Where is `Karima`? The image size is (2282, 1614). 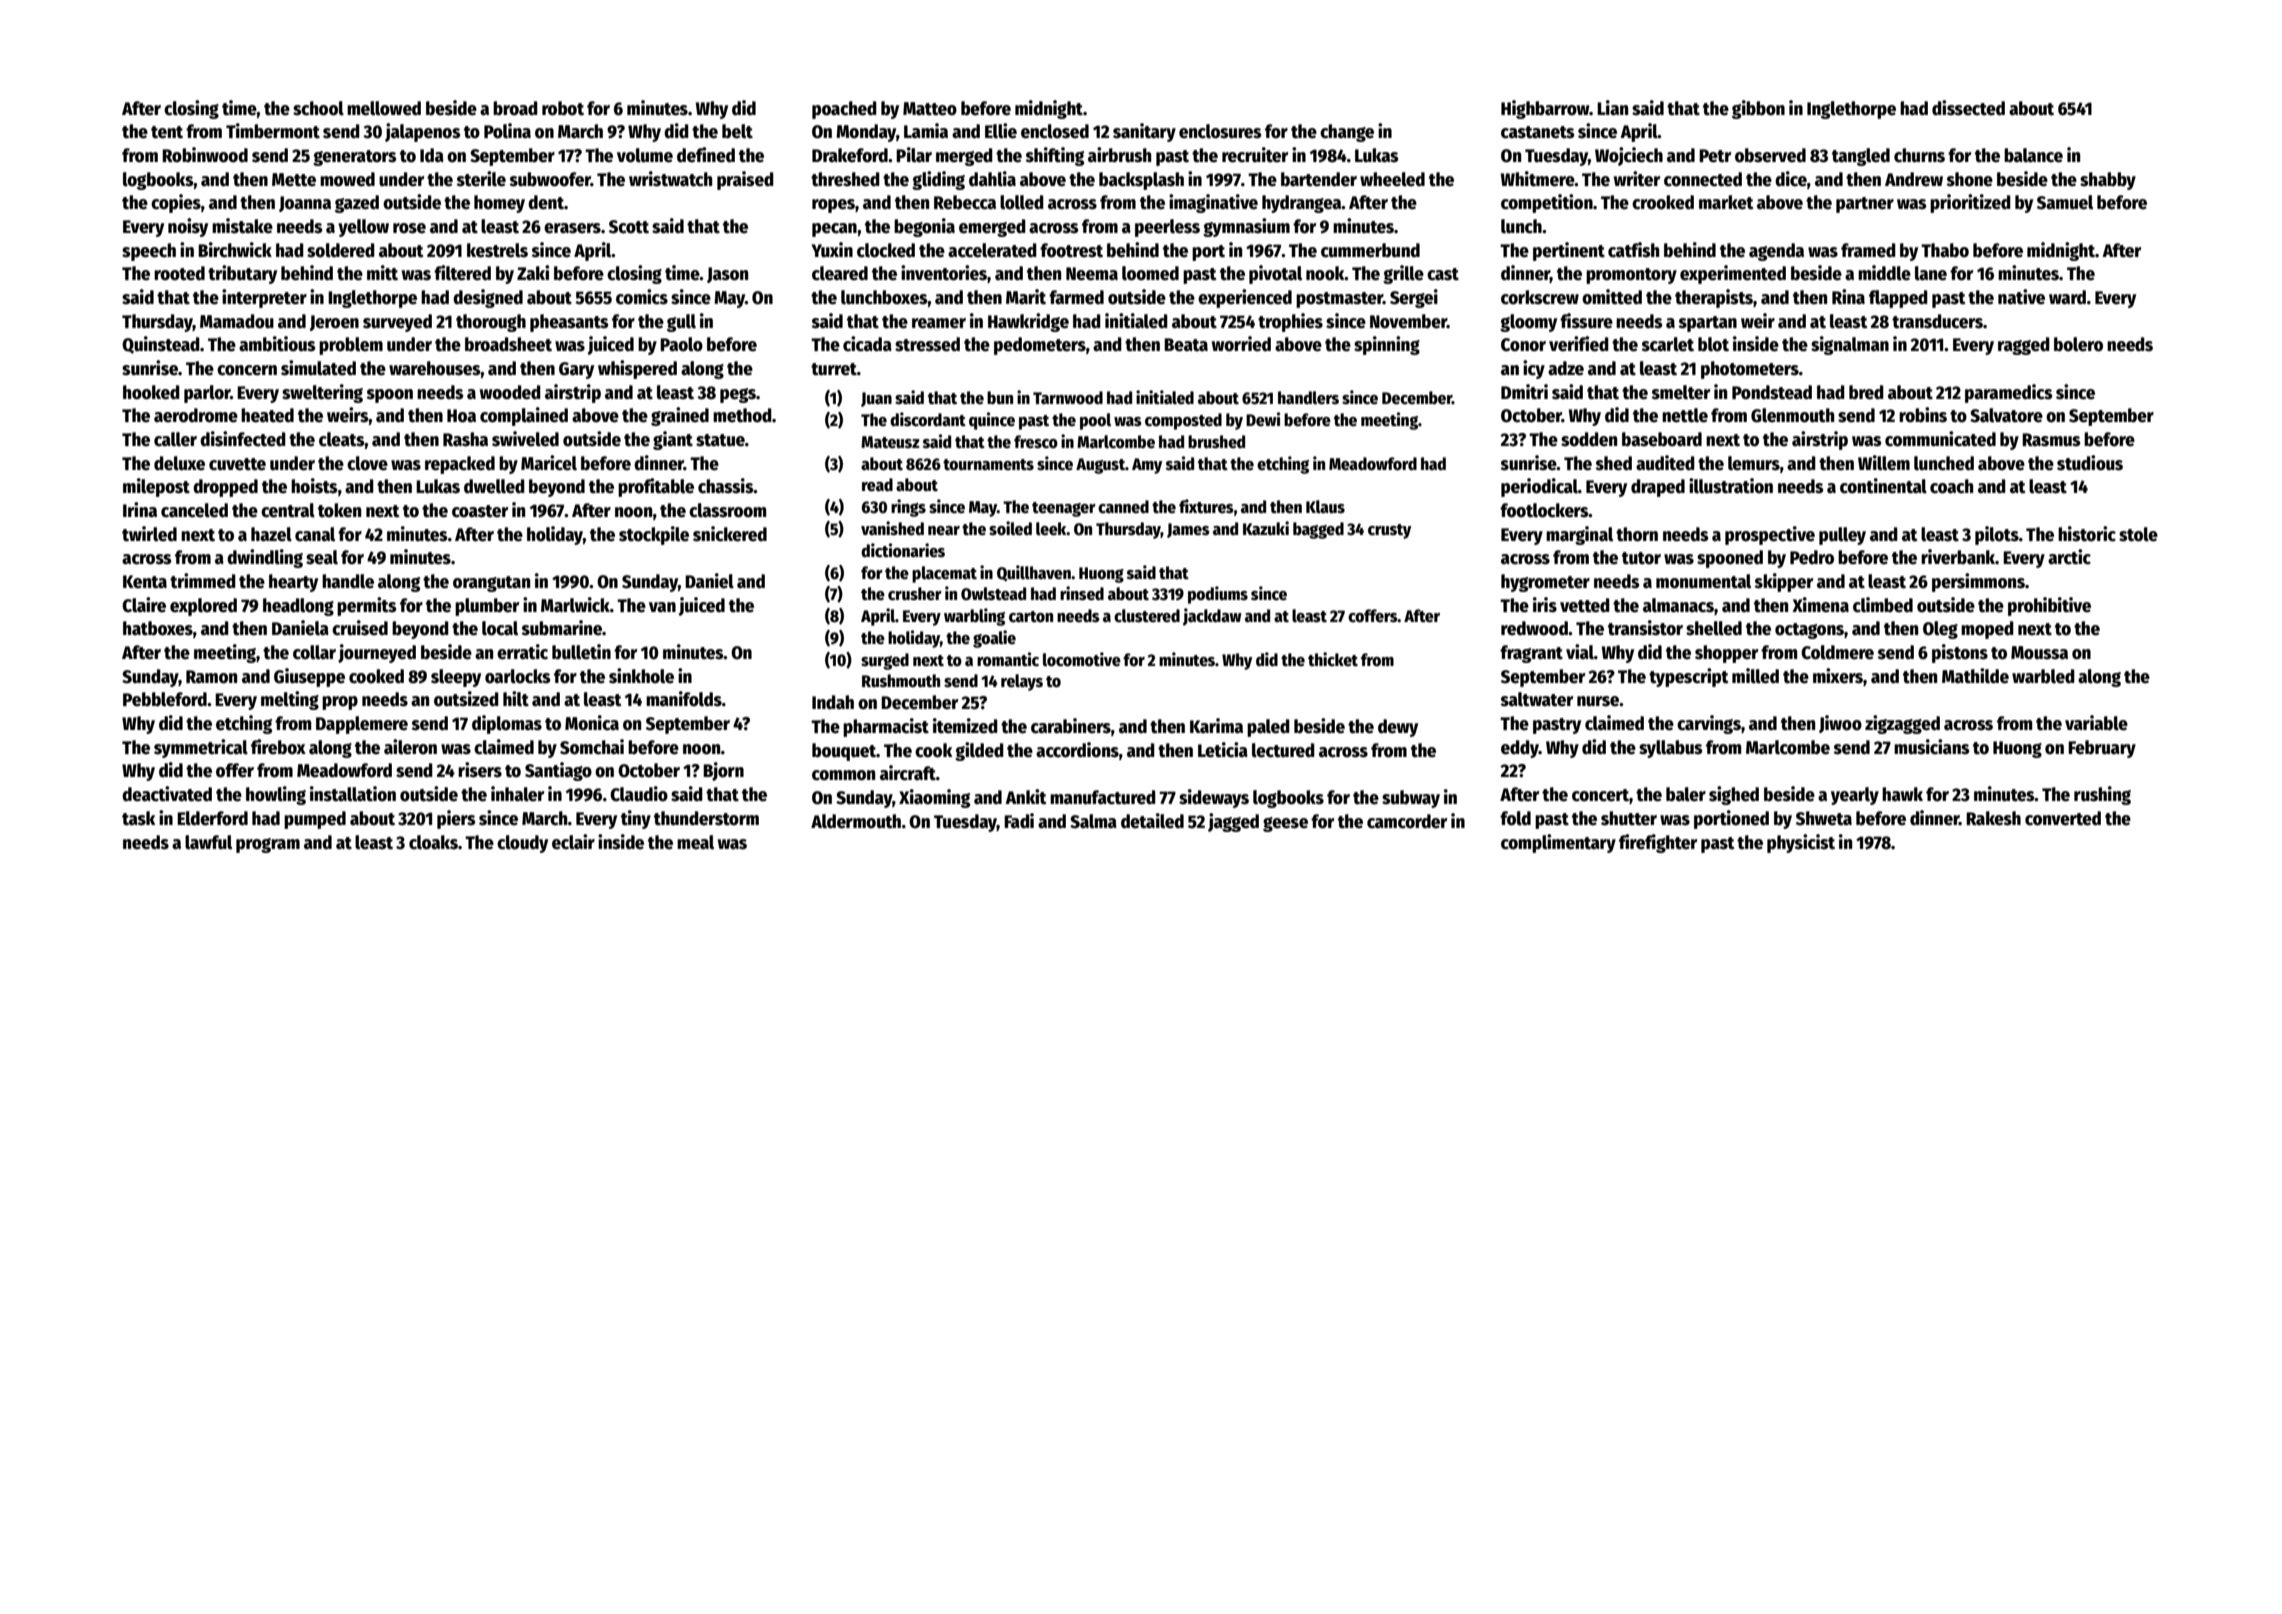
Karima is located at coordinates (1216, 726).
